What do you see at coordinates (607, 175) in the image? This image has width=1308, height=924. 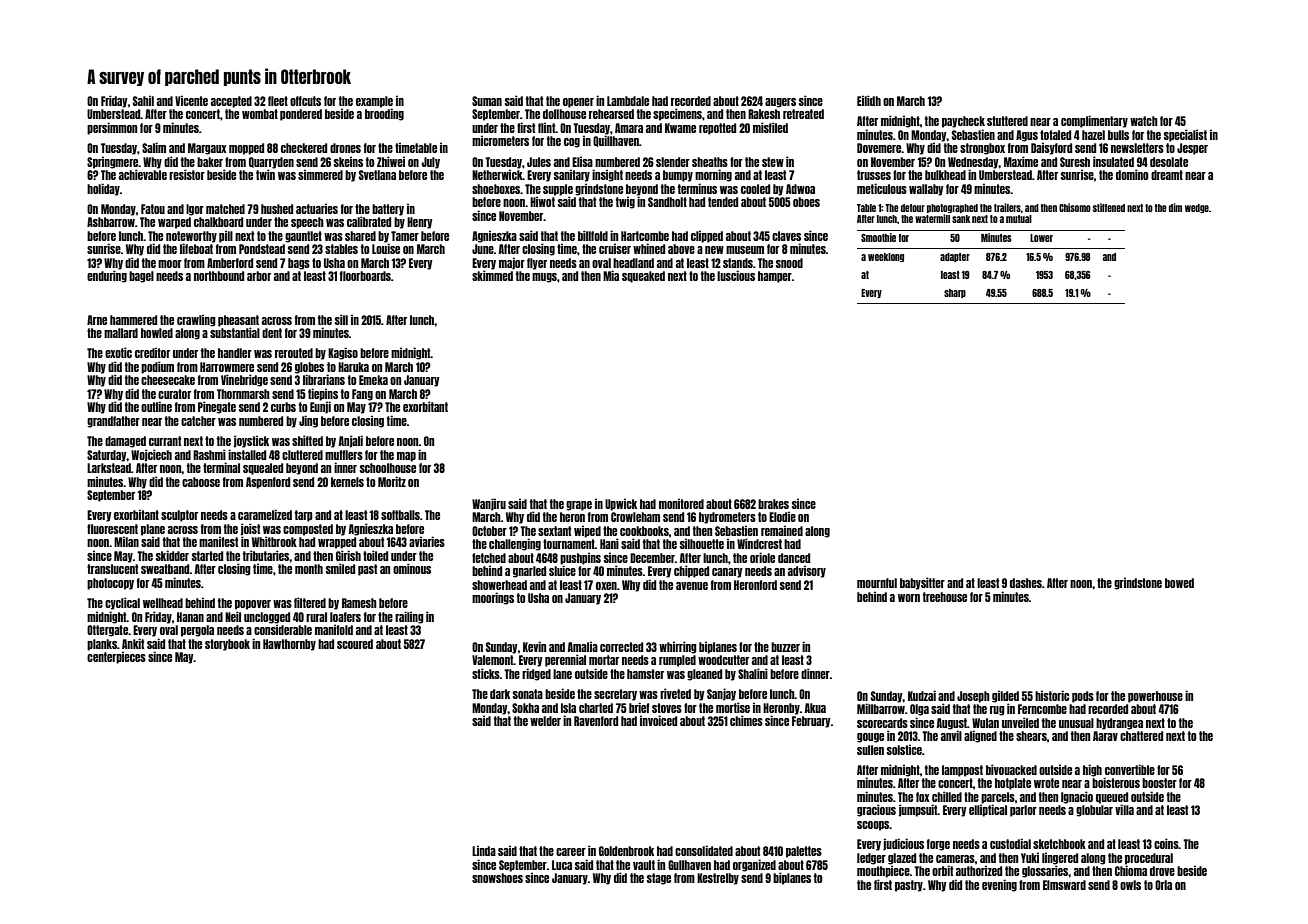 I see `insight` at bounding box center [607, 175].
